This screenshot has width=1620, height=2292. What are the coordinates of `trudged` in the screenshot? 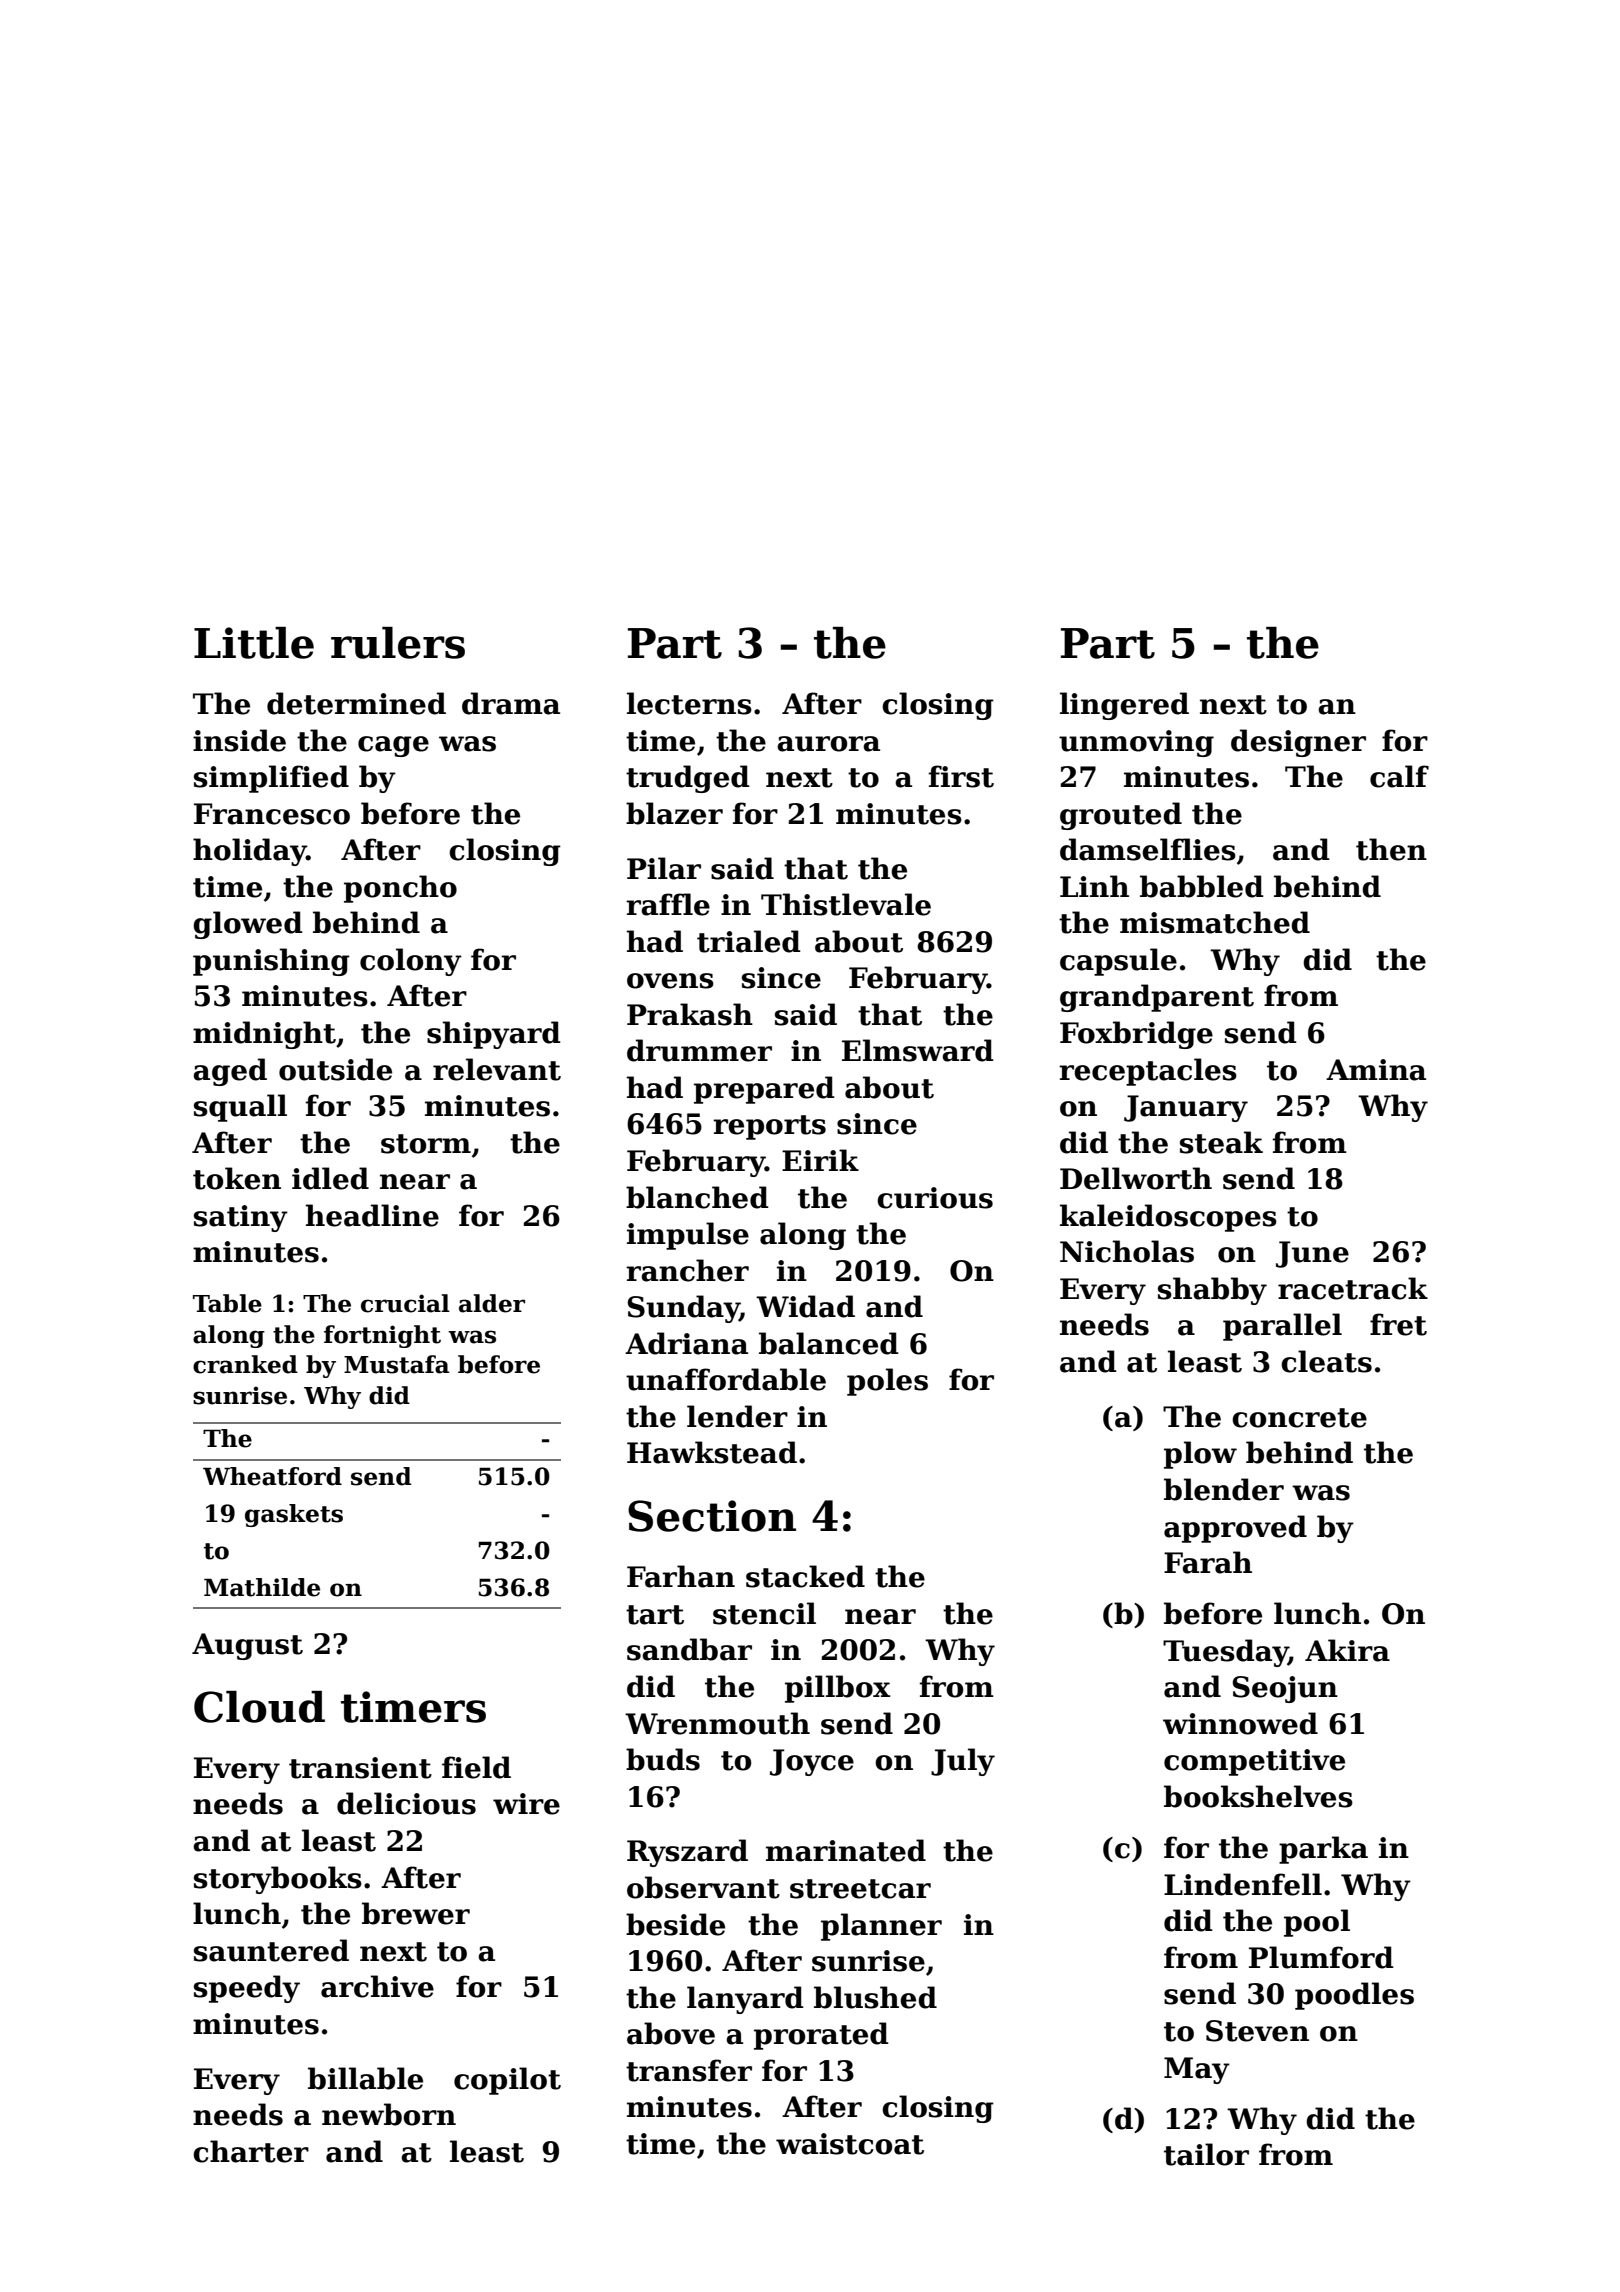 It's located at (688, 779).
